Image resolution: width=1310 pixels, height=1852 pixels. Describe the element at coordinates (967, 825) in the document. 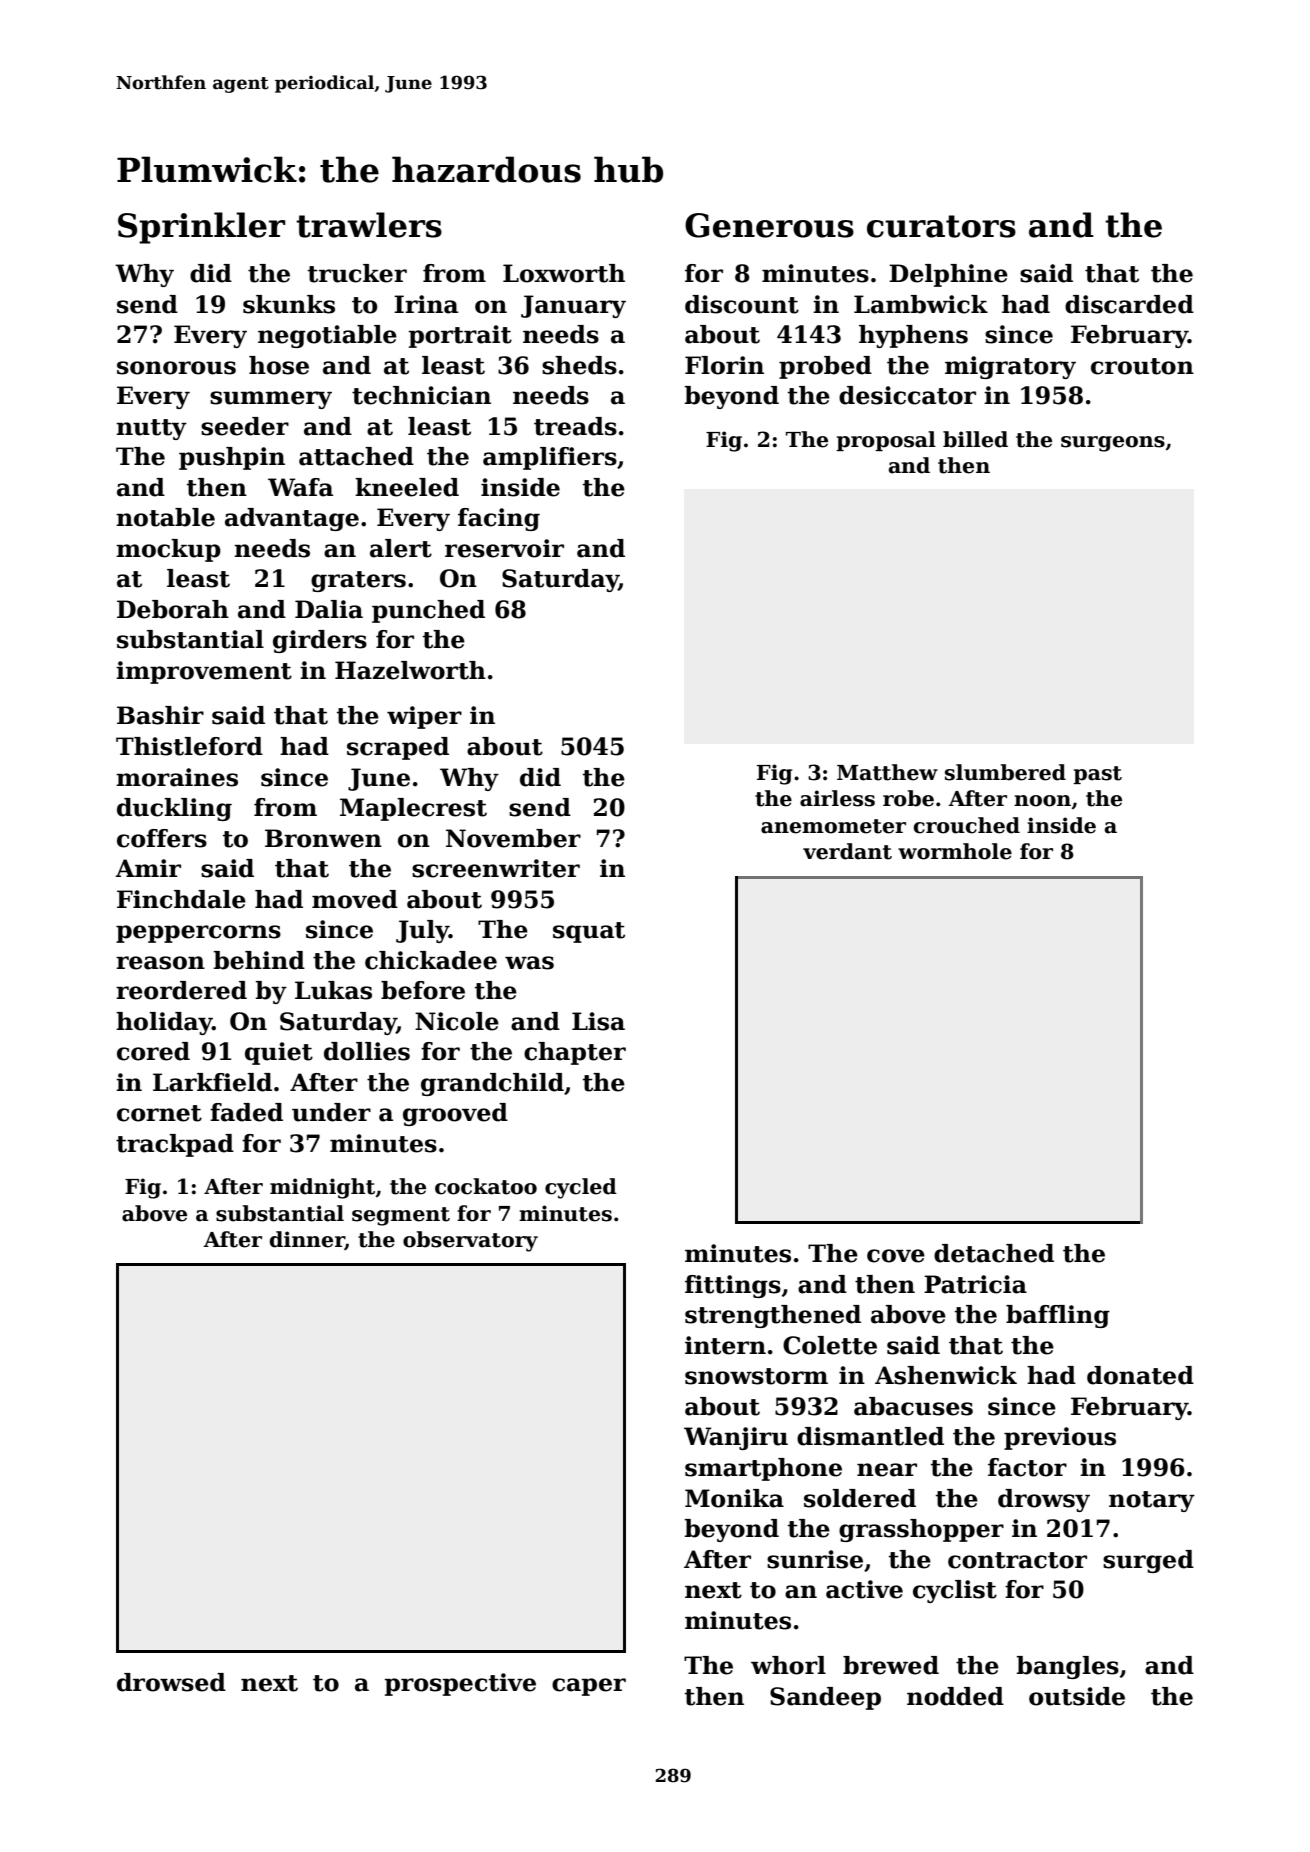

I see `crouched` at that location.
